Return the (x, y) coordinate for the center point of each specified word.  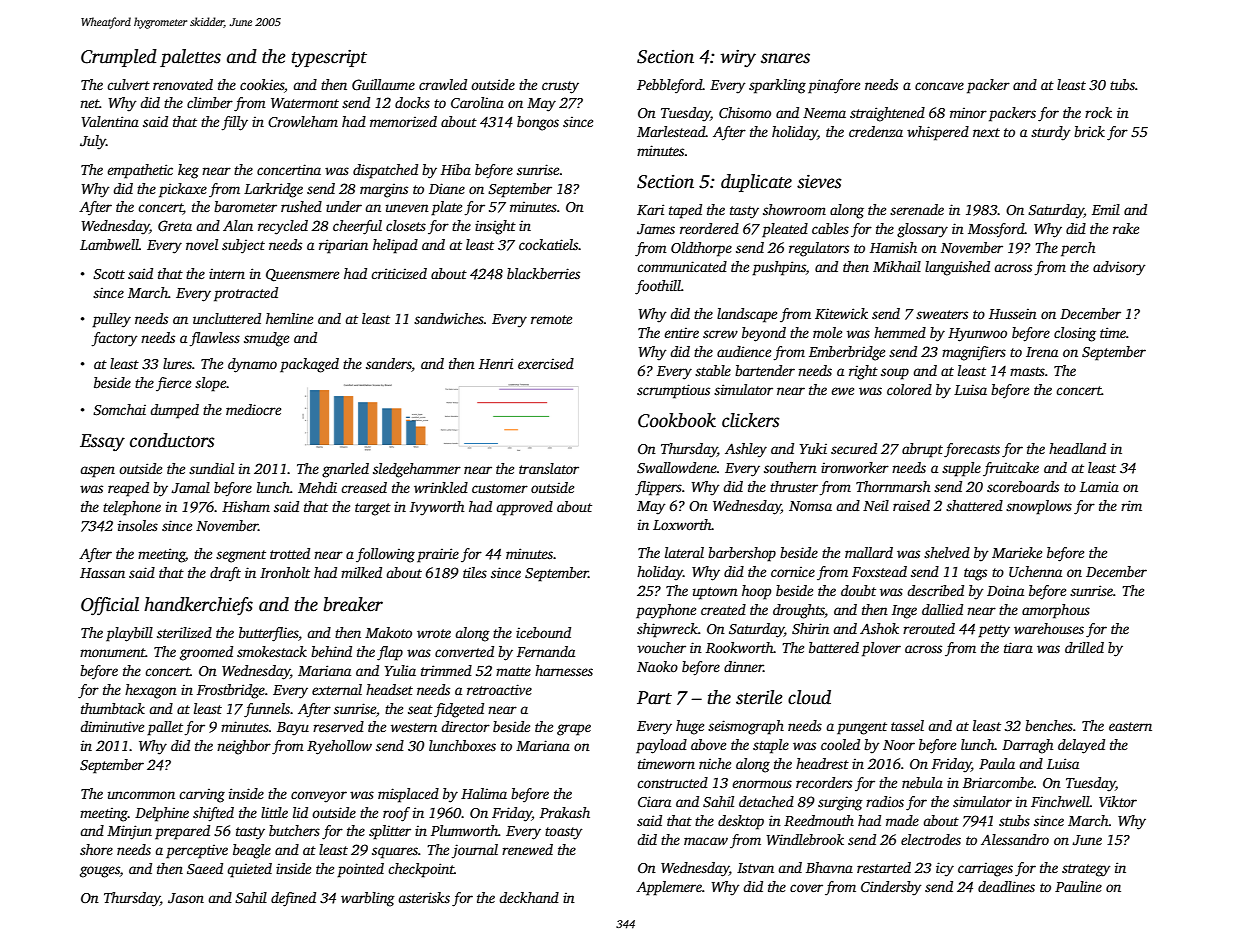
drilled (1084, 647)
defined (293, 899)
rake (1126, 228)
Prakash (565, 812)
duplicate (756, 183)
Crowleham (303, 121)
